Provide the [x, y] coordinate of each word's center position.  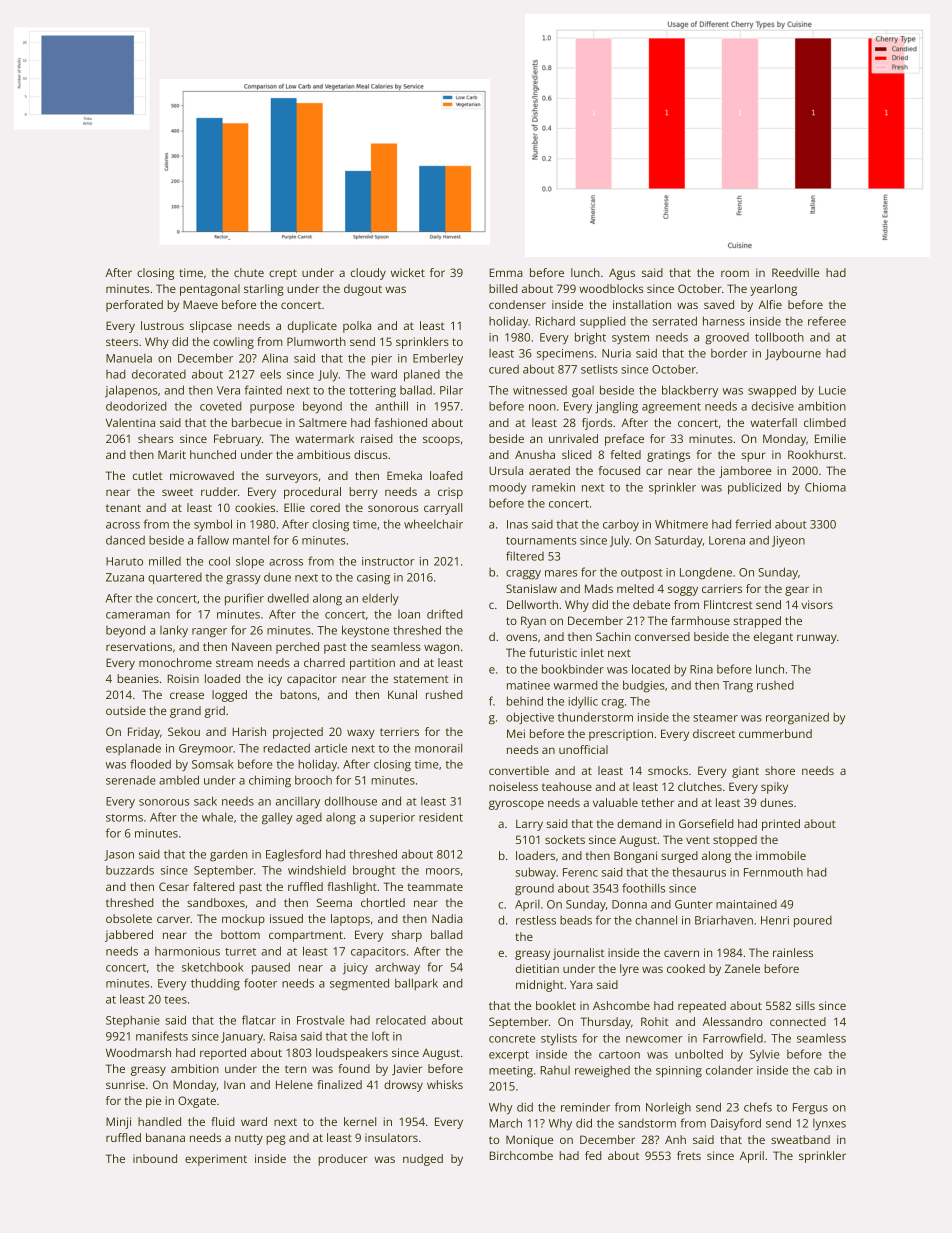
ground [534, 890]
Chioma [825, 487]
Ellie [294, 507]
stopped [735, 841]
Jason [119, 855]
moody [507, 489]
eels [270, 374]
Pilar [451, 390]
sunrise [125, 1084]
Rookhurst [815, 454]
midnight [540, 986]
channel [656, 920]
